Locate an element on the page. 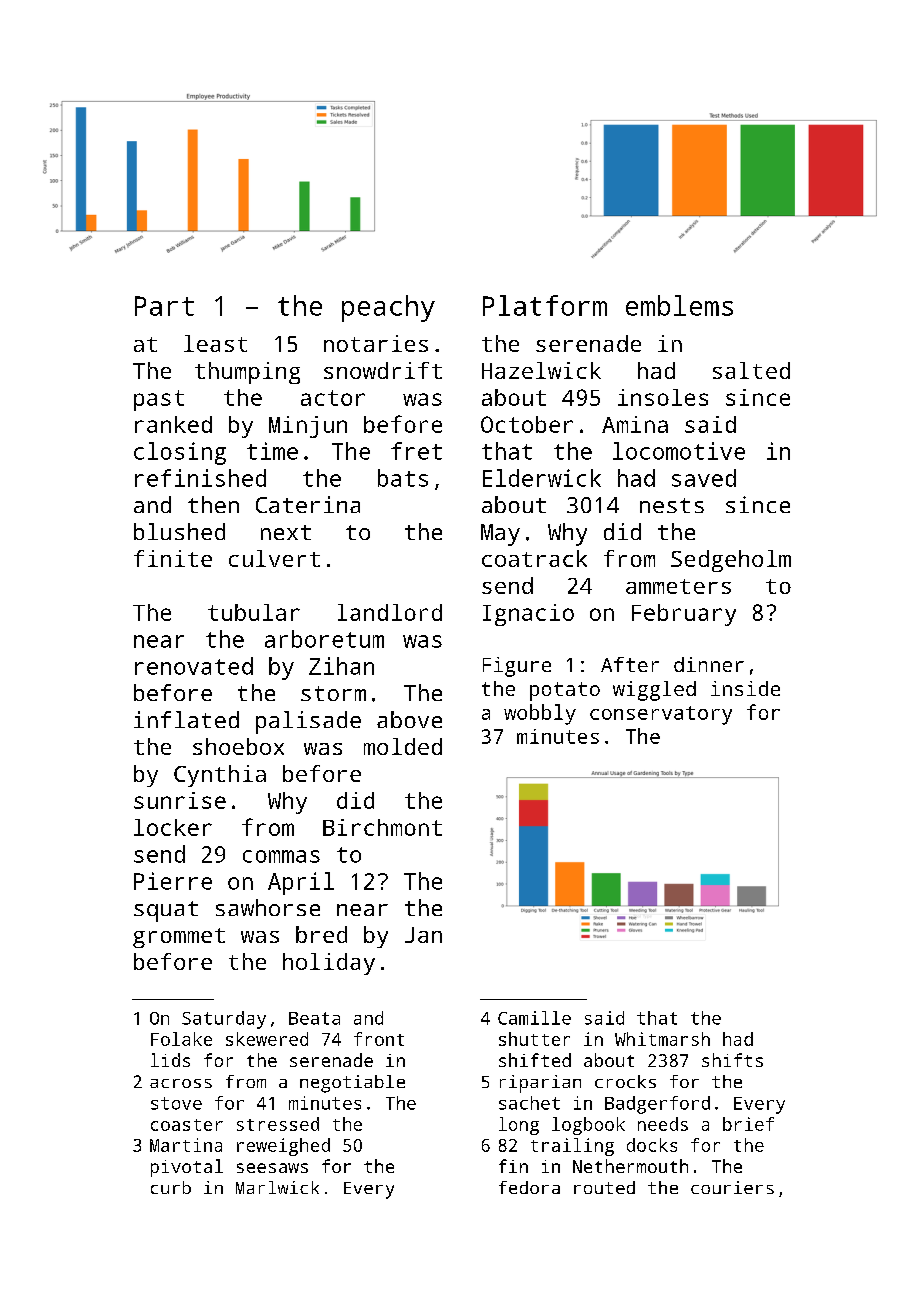 This document has width=924, height=1311. reweighed is located at coordinates (283, 1147).
